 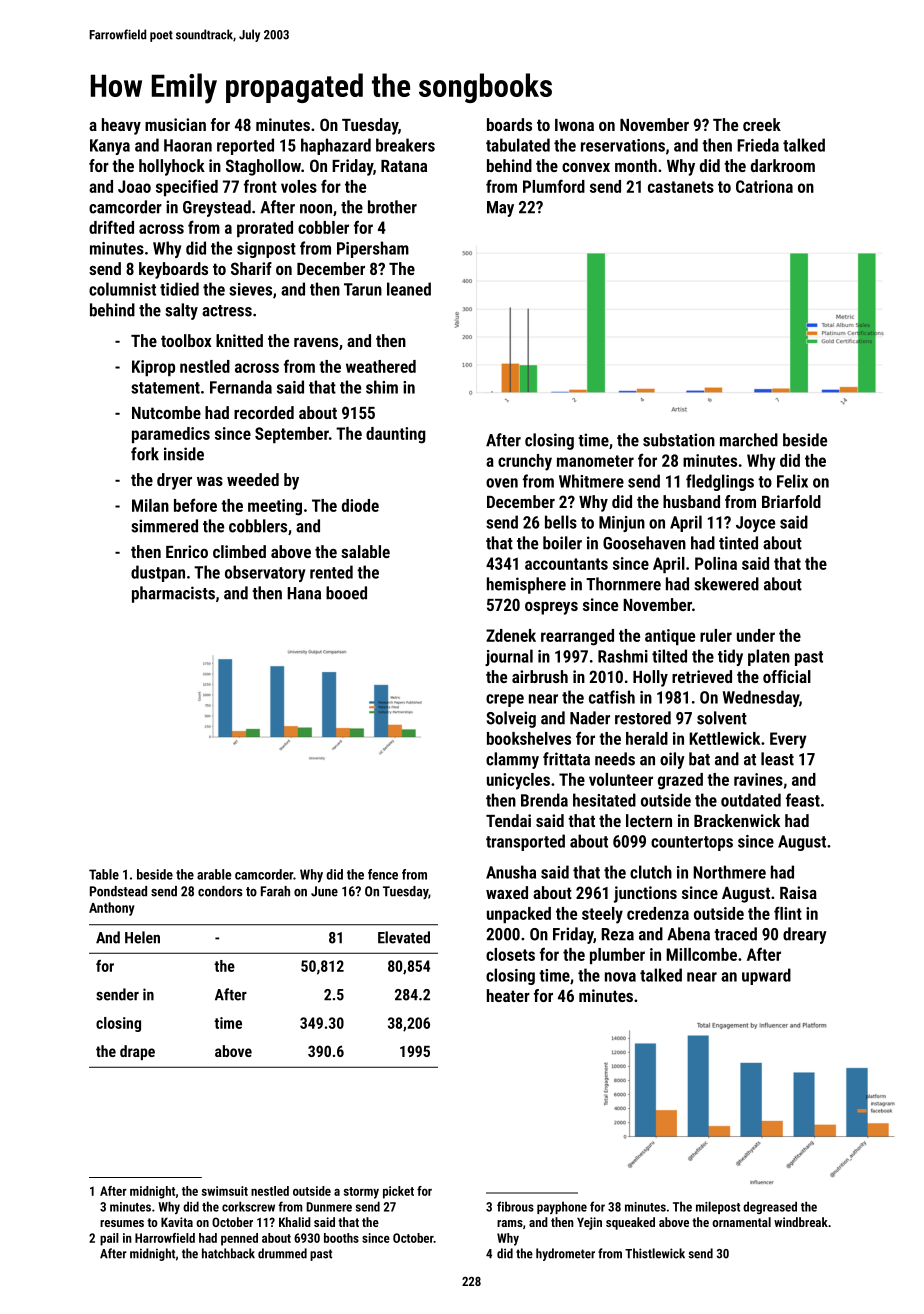 I want to click on pharmacists, so click(x=173, y=594).
